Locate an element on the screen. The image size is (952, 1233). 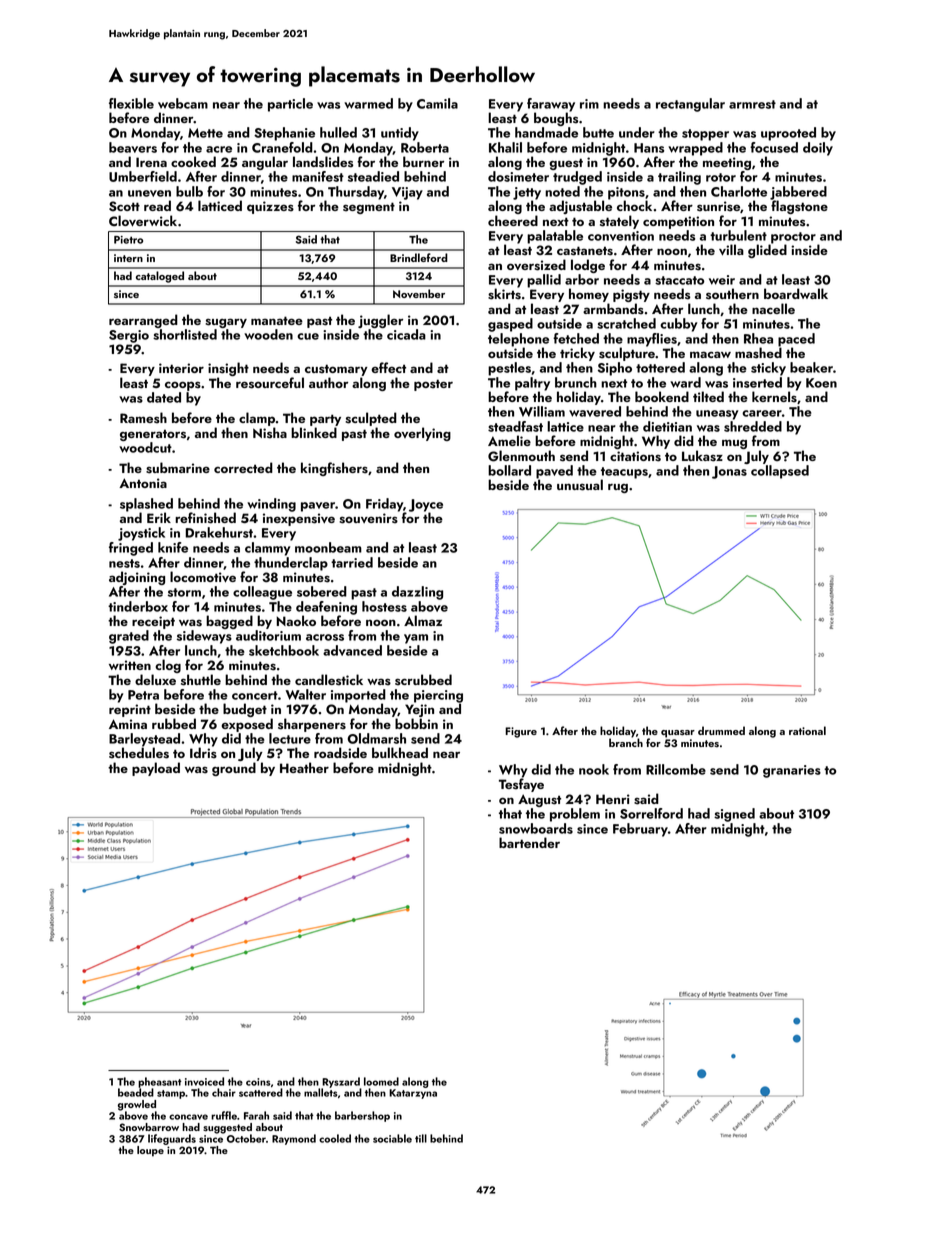
Katarzyna is located at coordinates (413, 1094).
